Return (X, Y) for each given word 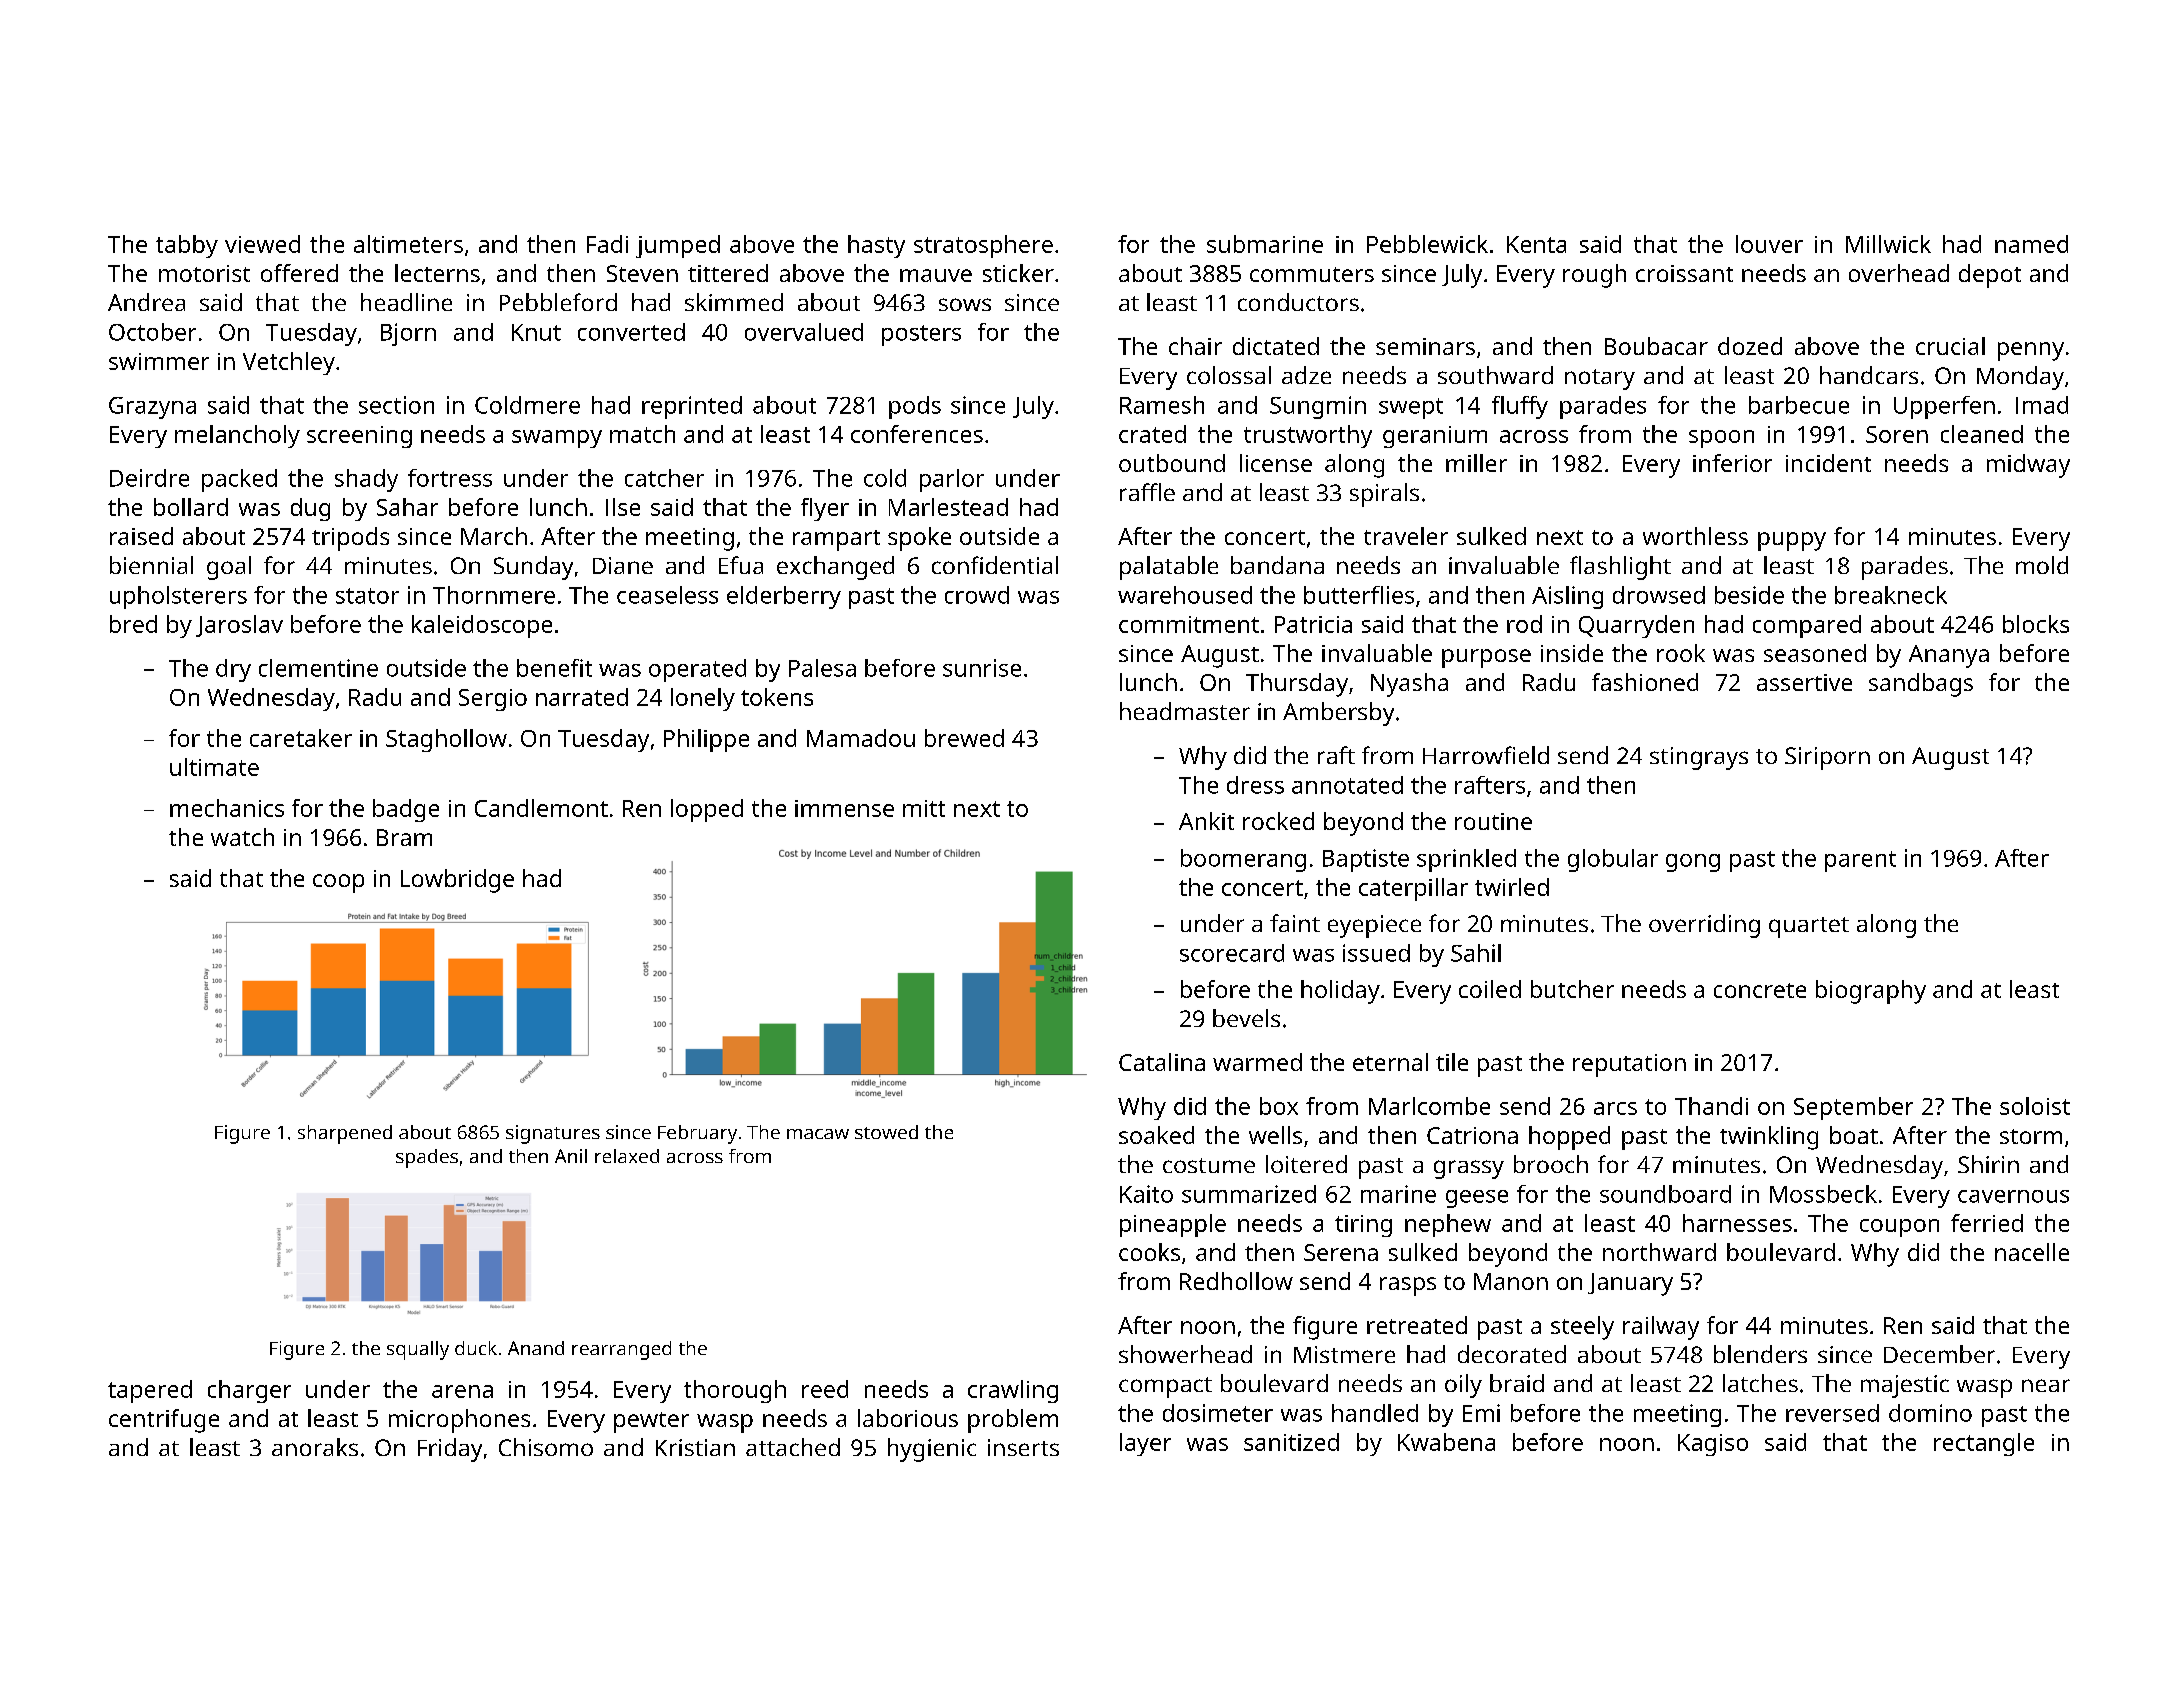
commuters (1312, 274)
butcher (1572, 989)
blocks (2036, 624)
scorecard (1232, 953)
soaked (1156, 1135)
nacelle (2032, 1252)
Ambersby (1338, 714)
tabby (187, 246)
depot (1990, 276)
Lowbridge (457, 881)
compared (1807, 626)
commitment (1189, 624)
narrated (582, 697)
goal (229, 568)
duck (476, 1348)
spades (427, 1158)
